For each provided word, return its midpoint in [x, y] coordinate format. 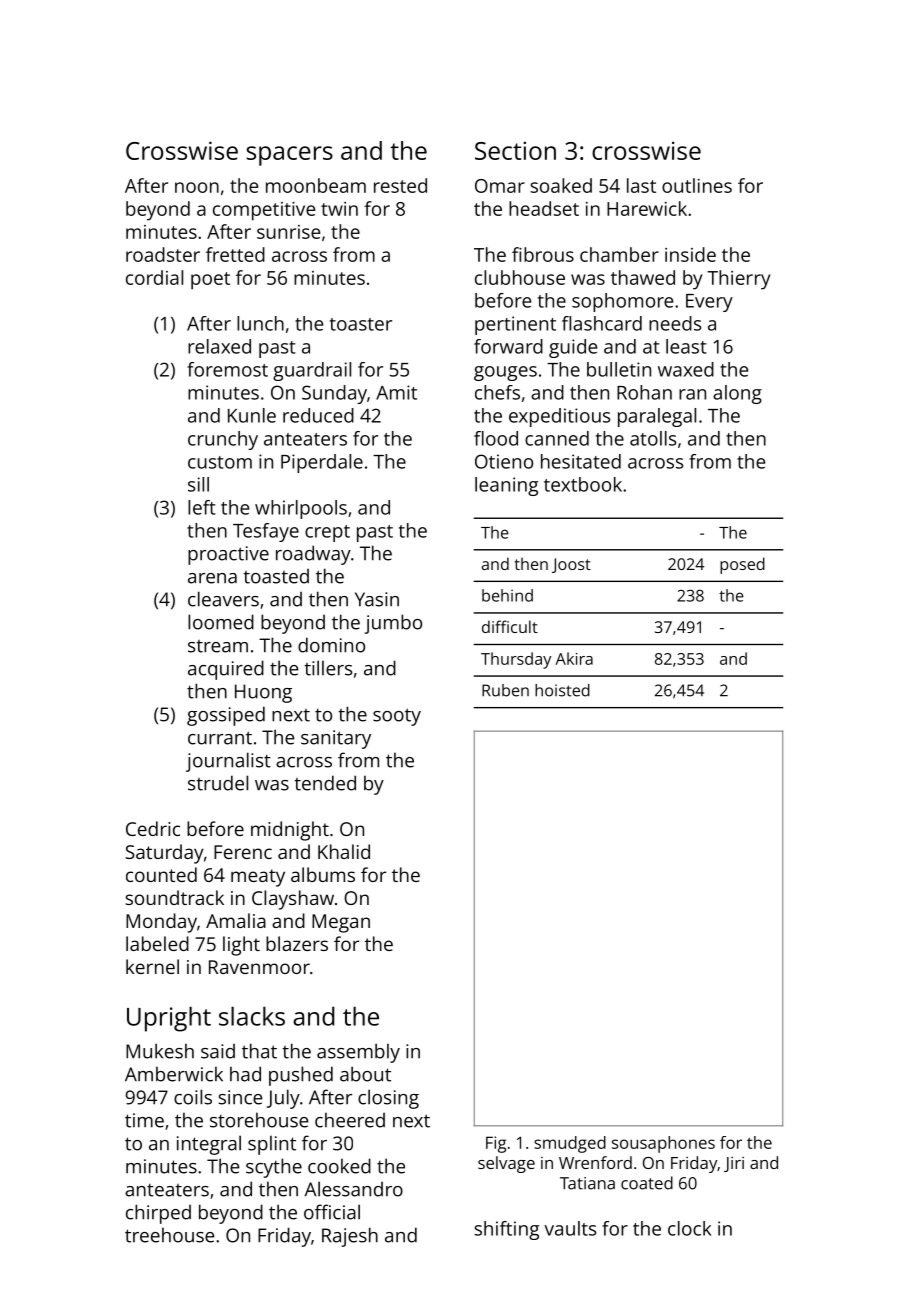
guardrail [312, 371]
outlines [697, 185]
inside [690, 254]
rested [400, 185]
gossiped [226, 716]
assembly [358, 1053]
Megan [341, 923]
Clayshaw [293, 900]
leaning [506, 486]
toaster [361, 324]
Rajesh [350, 1237]
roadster [163, 254]
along [737, 394]
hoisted [562, 690]
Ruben [505, 690]
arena [212, 578]
